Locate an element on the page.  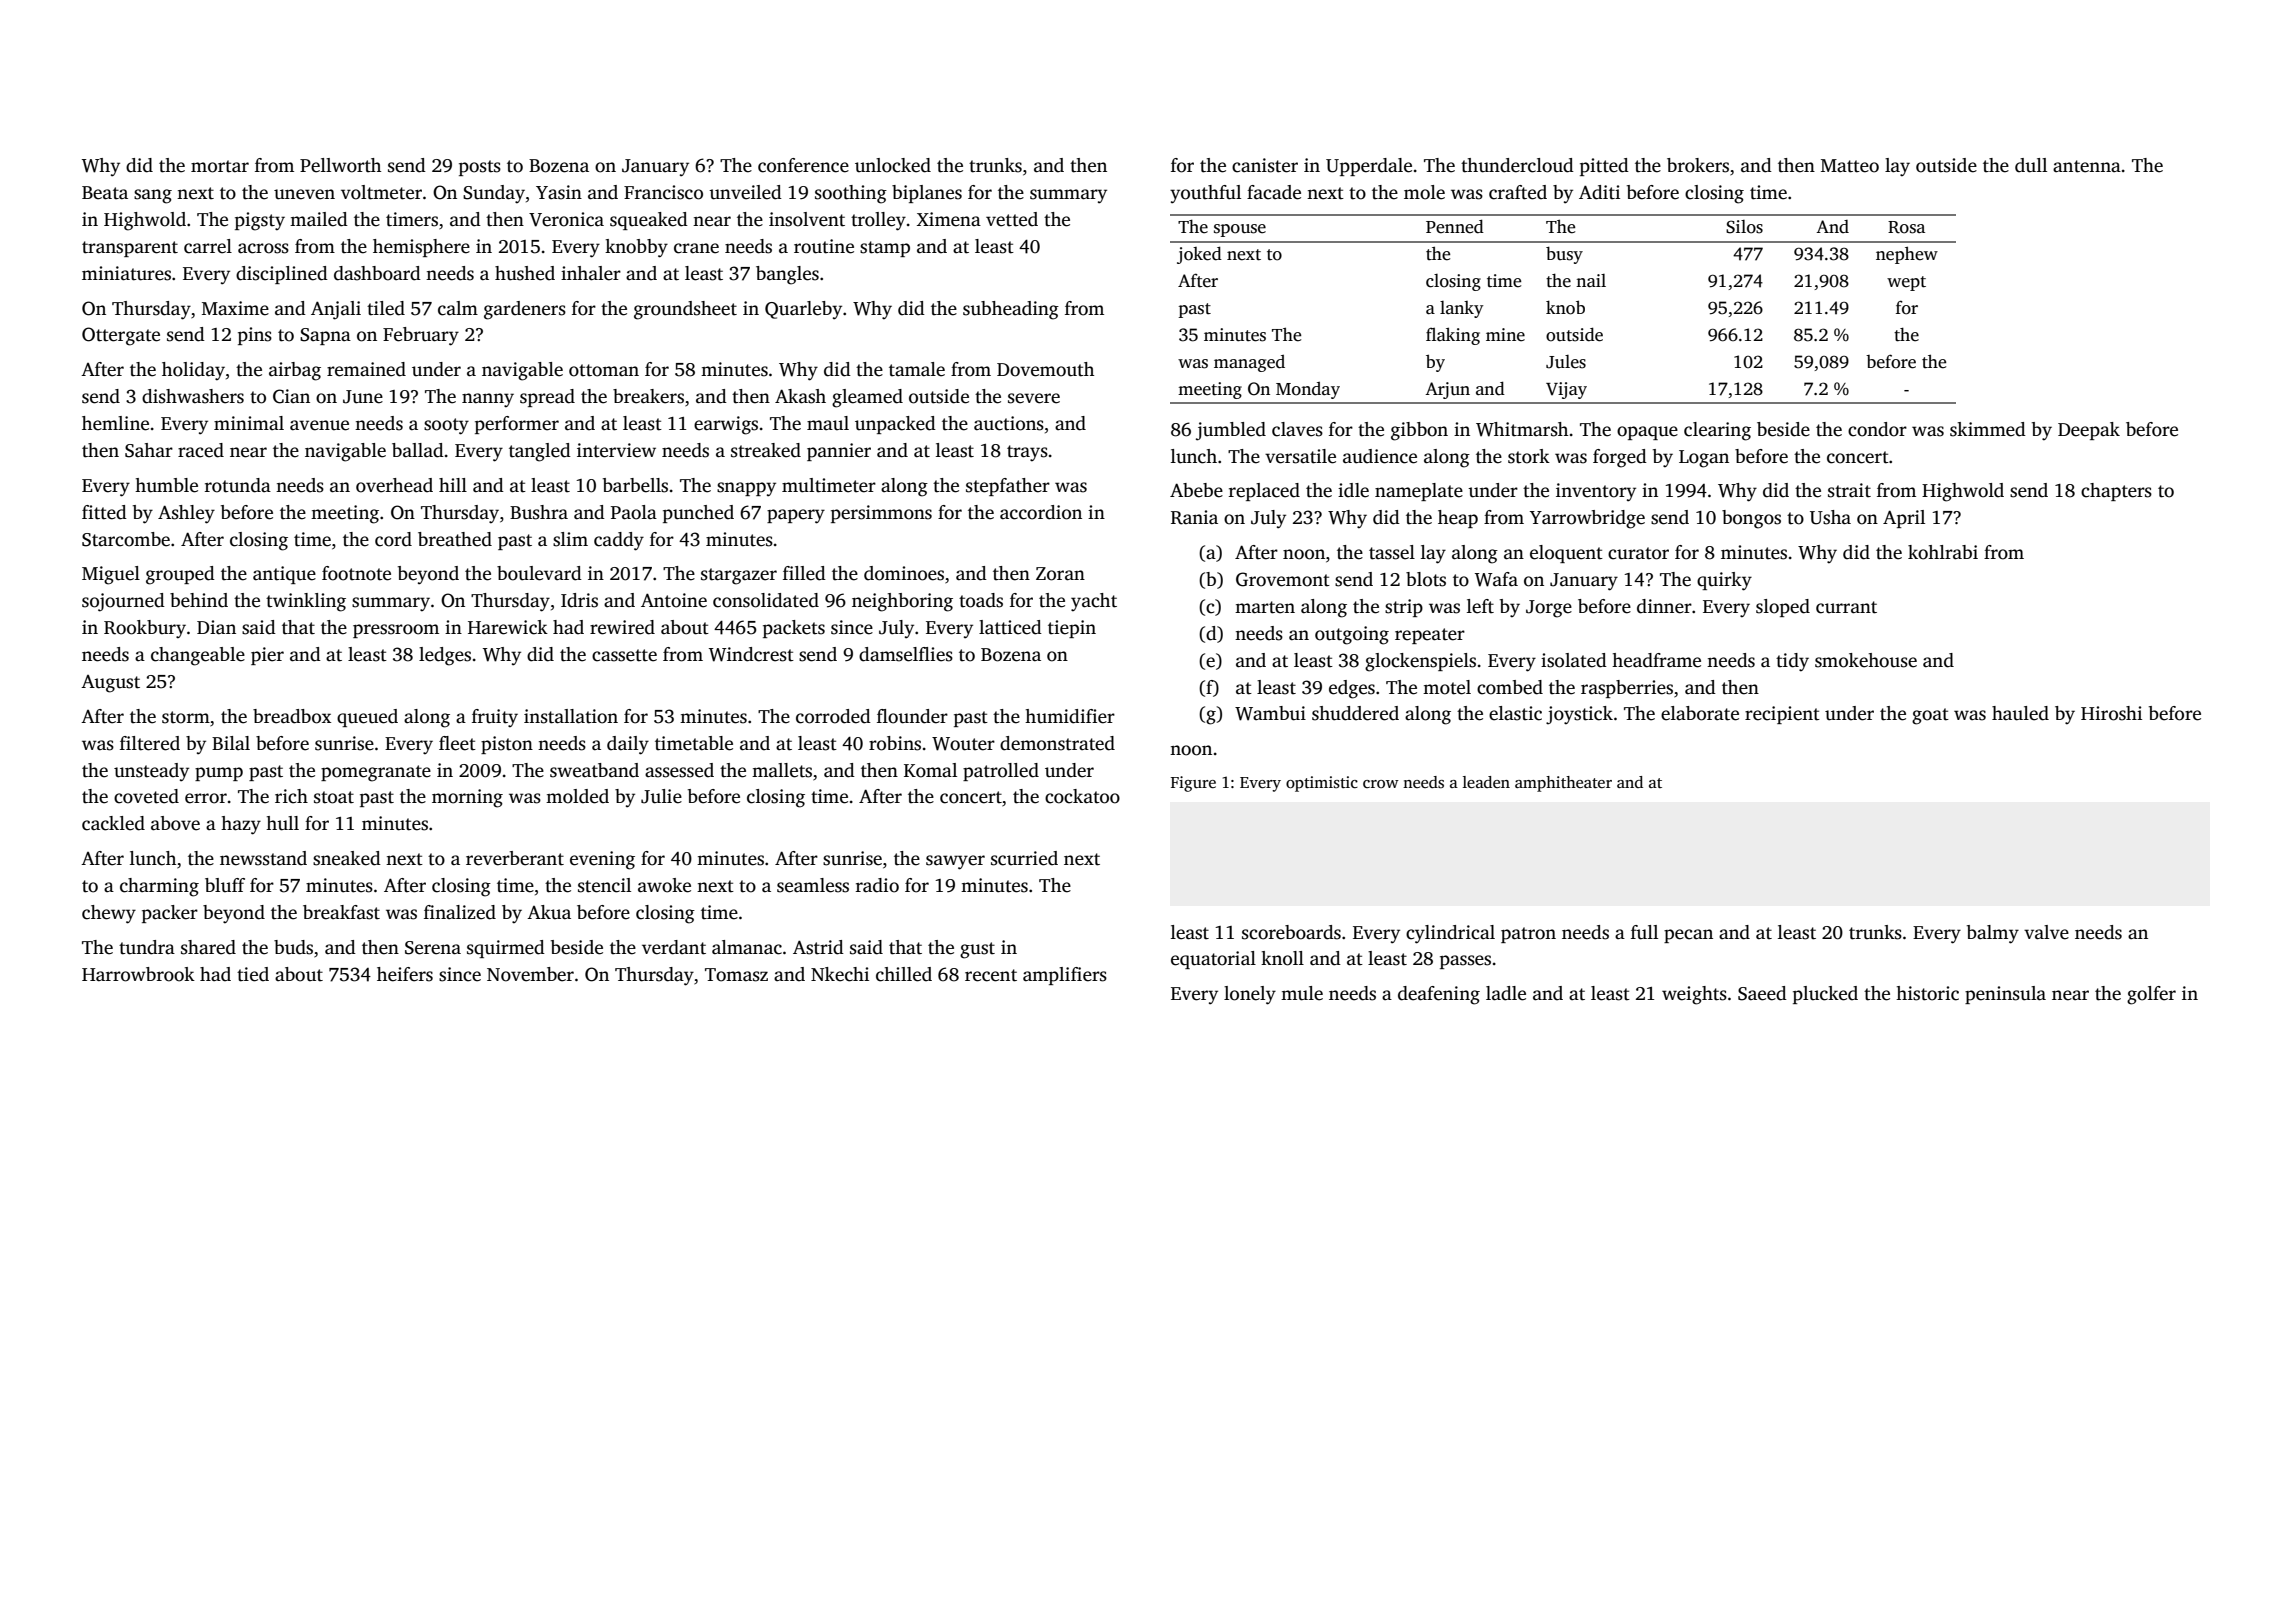
changeable is located at coordinates (198, 656).
